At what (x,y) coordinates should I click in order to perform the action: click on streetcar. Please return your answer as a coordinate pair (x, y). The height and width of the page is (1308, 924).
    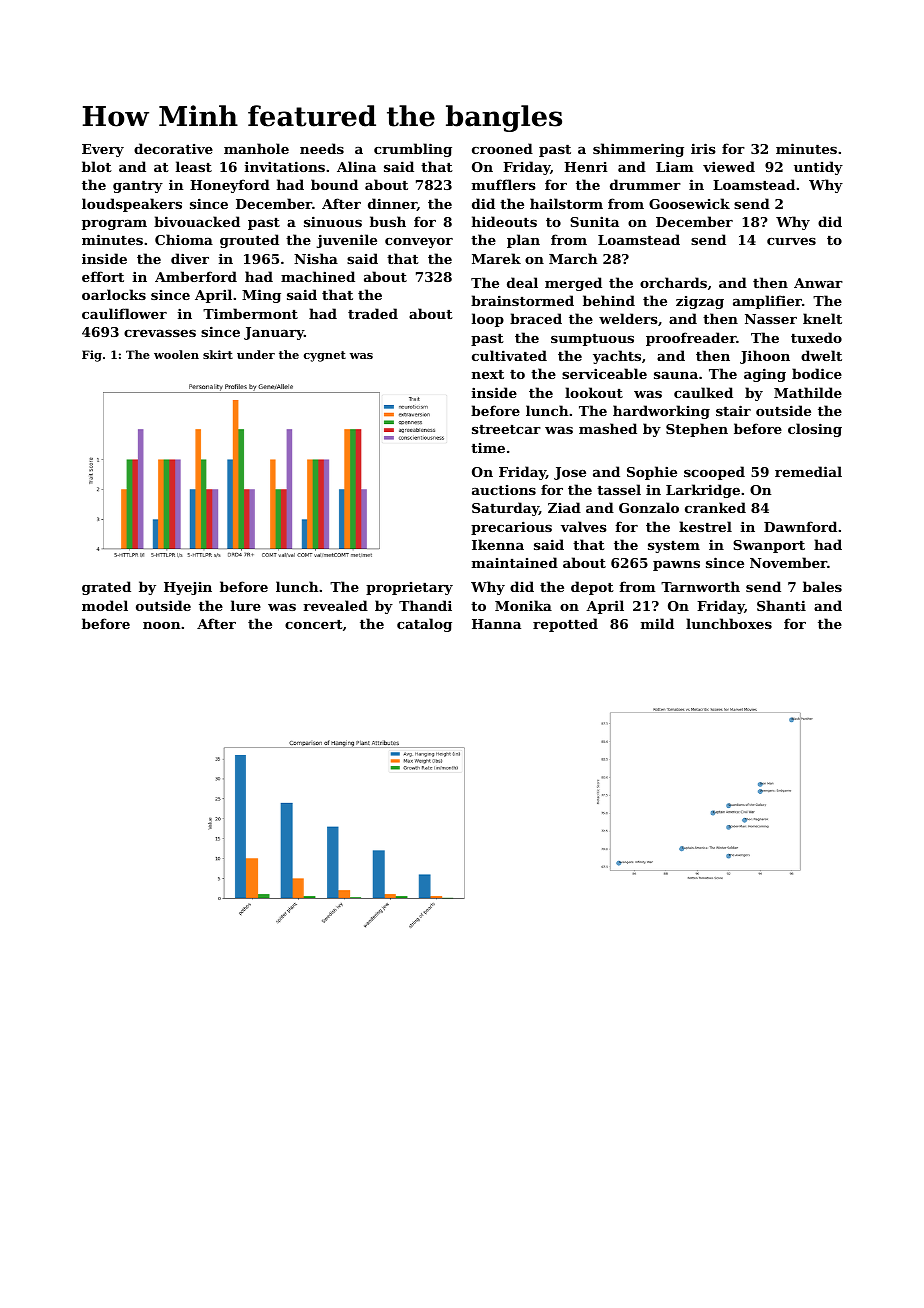
    Looking at the image, I should click on (506, 429).
